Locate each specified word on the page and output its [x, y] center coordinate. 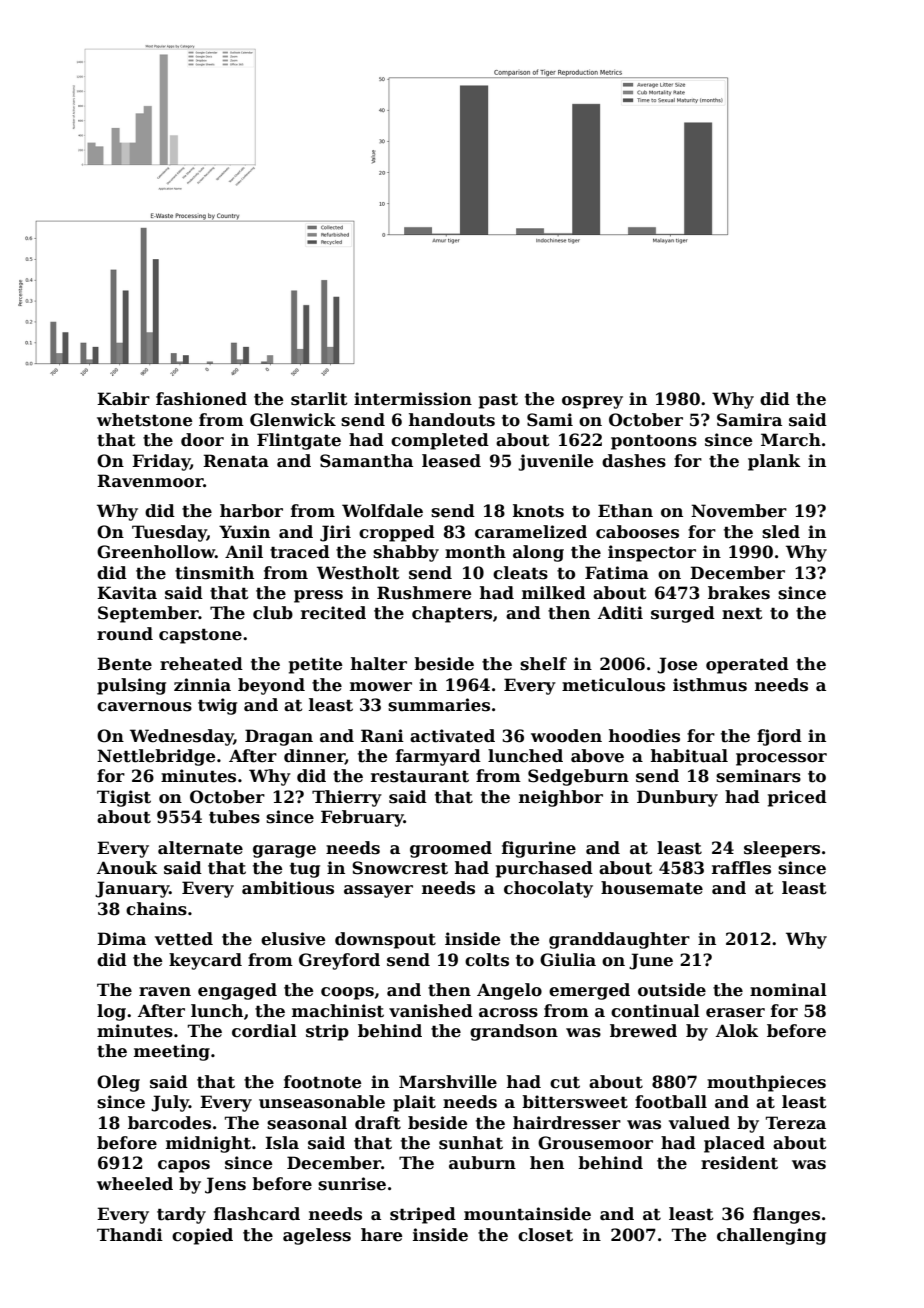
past [498, 401]
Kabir [123, 399]
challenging [771, 1236]
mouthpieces [766, 1083]
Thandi [130, 1235]
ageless [317, 1236]
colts [487, 960]
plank [774, 462]
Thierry [347, 798]
